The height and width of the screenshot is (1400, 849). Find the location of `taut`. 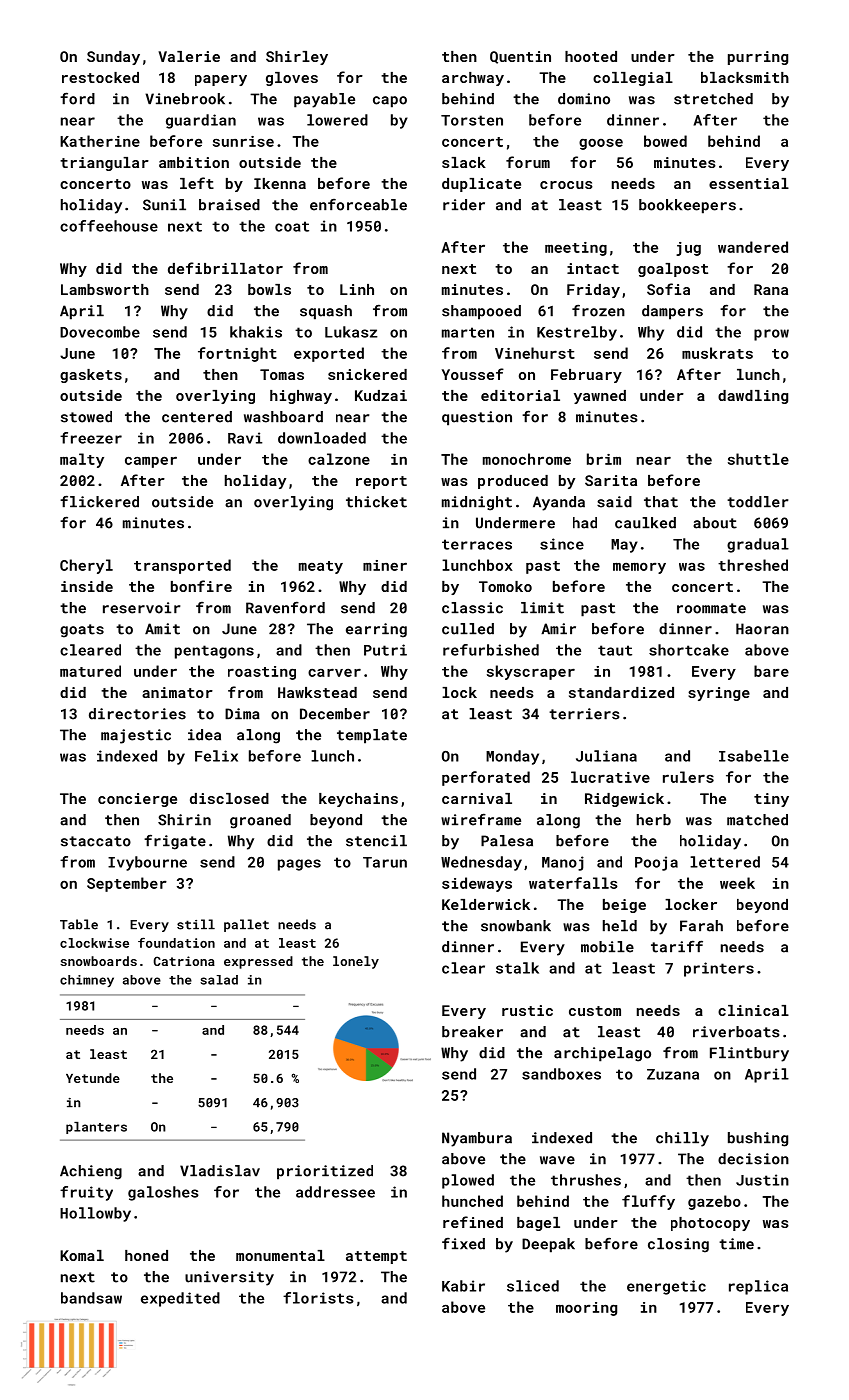

taut is located at coordinates (615, 650).
